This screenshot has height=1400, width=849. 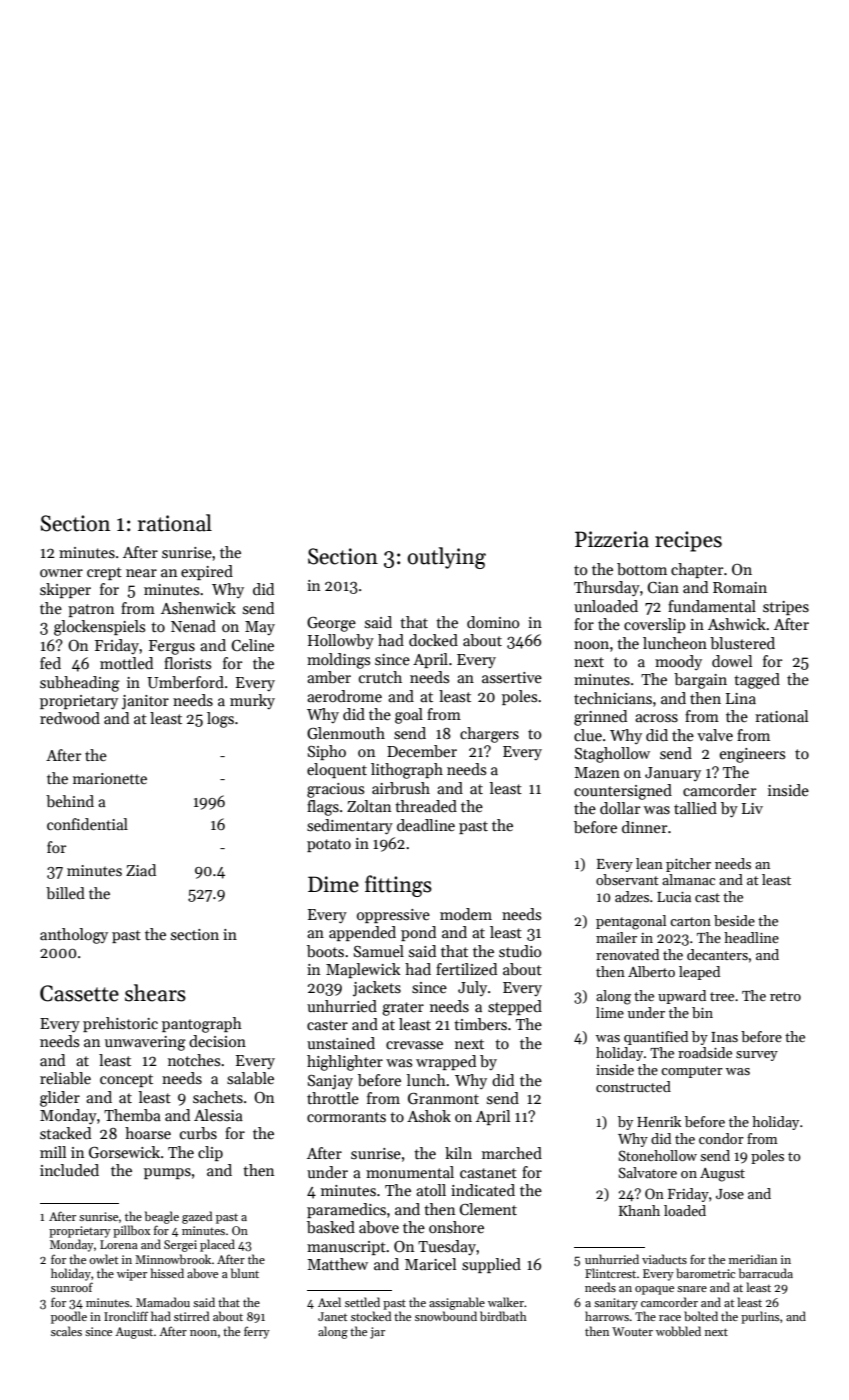 What do you see at coordinates (331, 624) in the screenshot?
I see `George` at bounding box center [331, 624].
